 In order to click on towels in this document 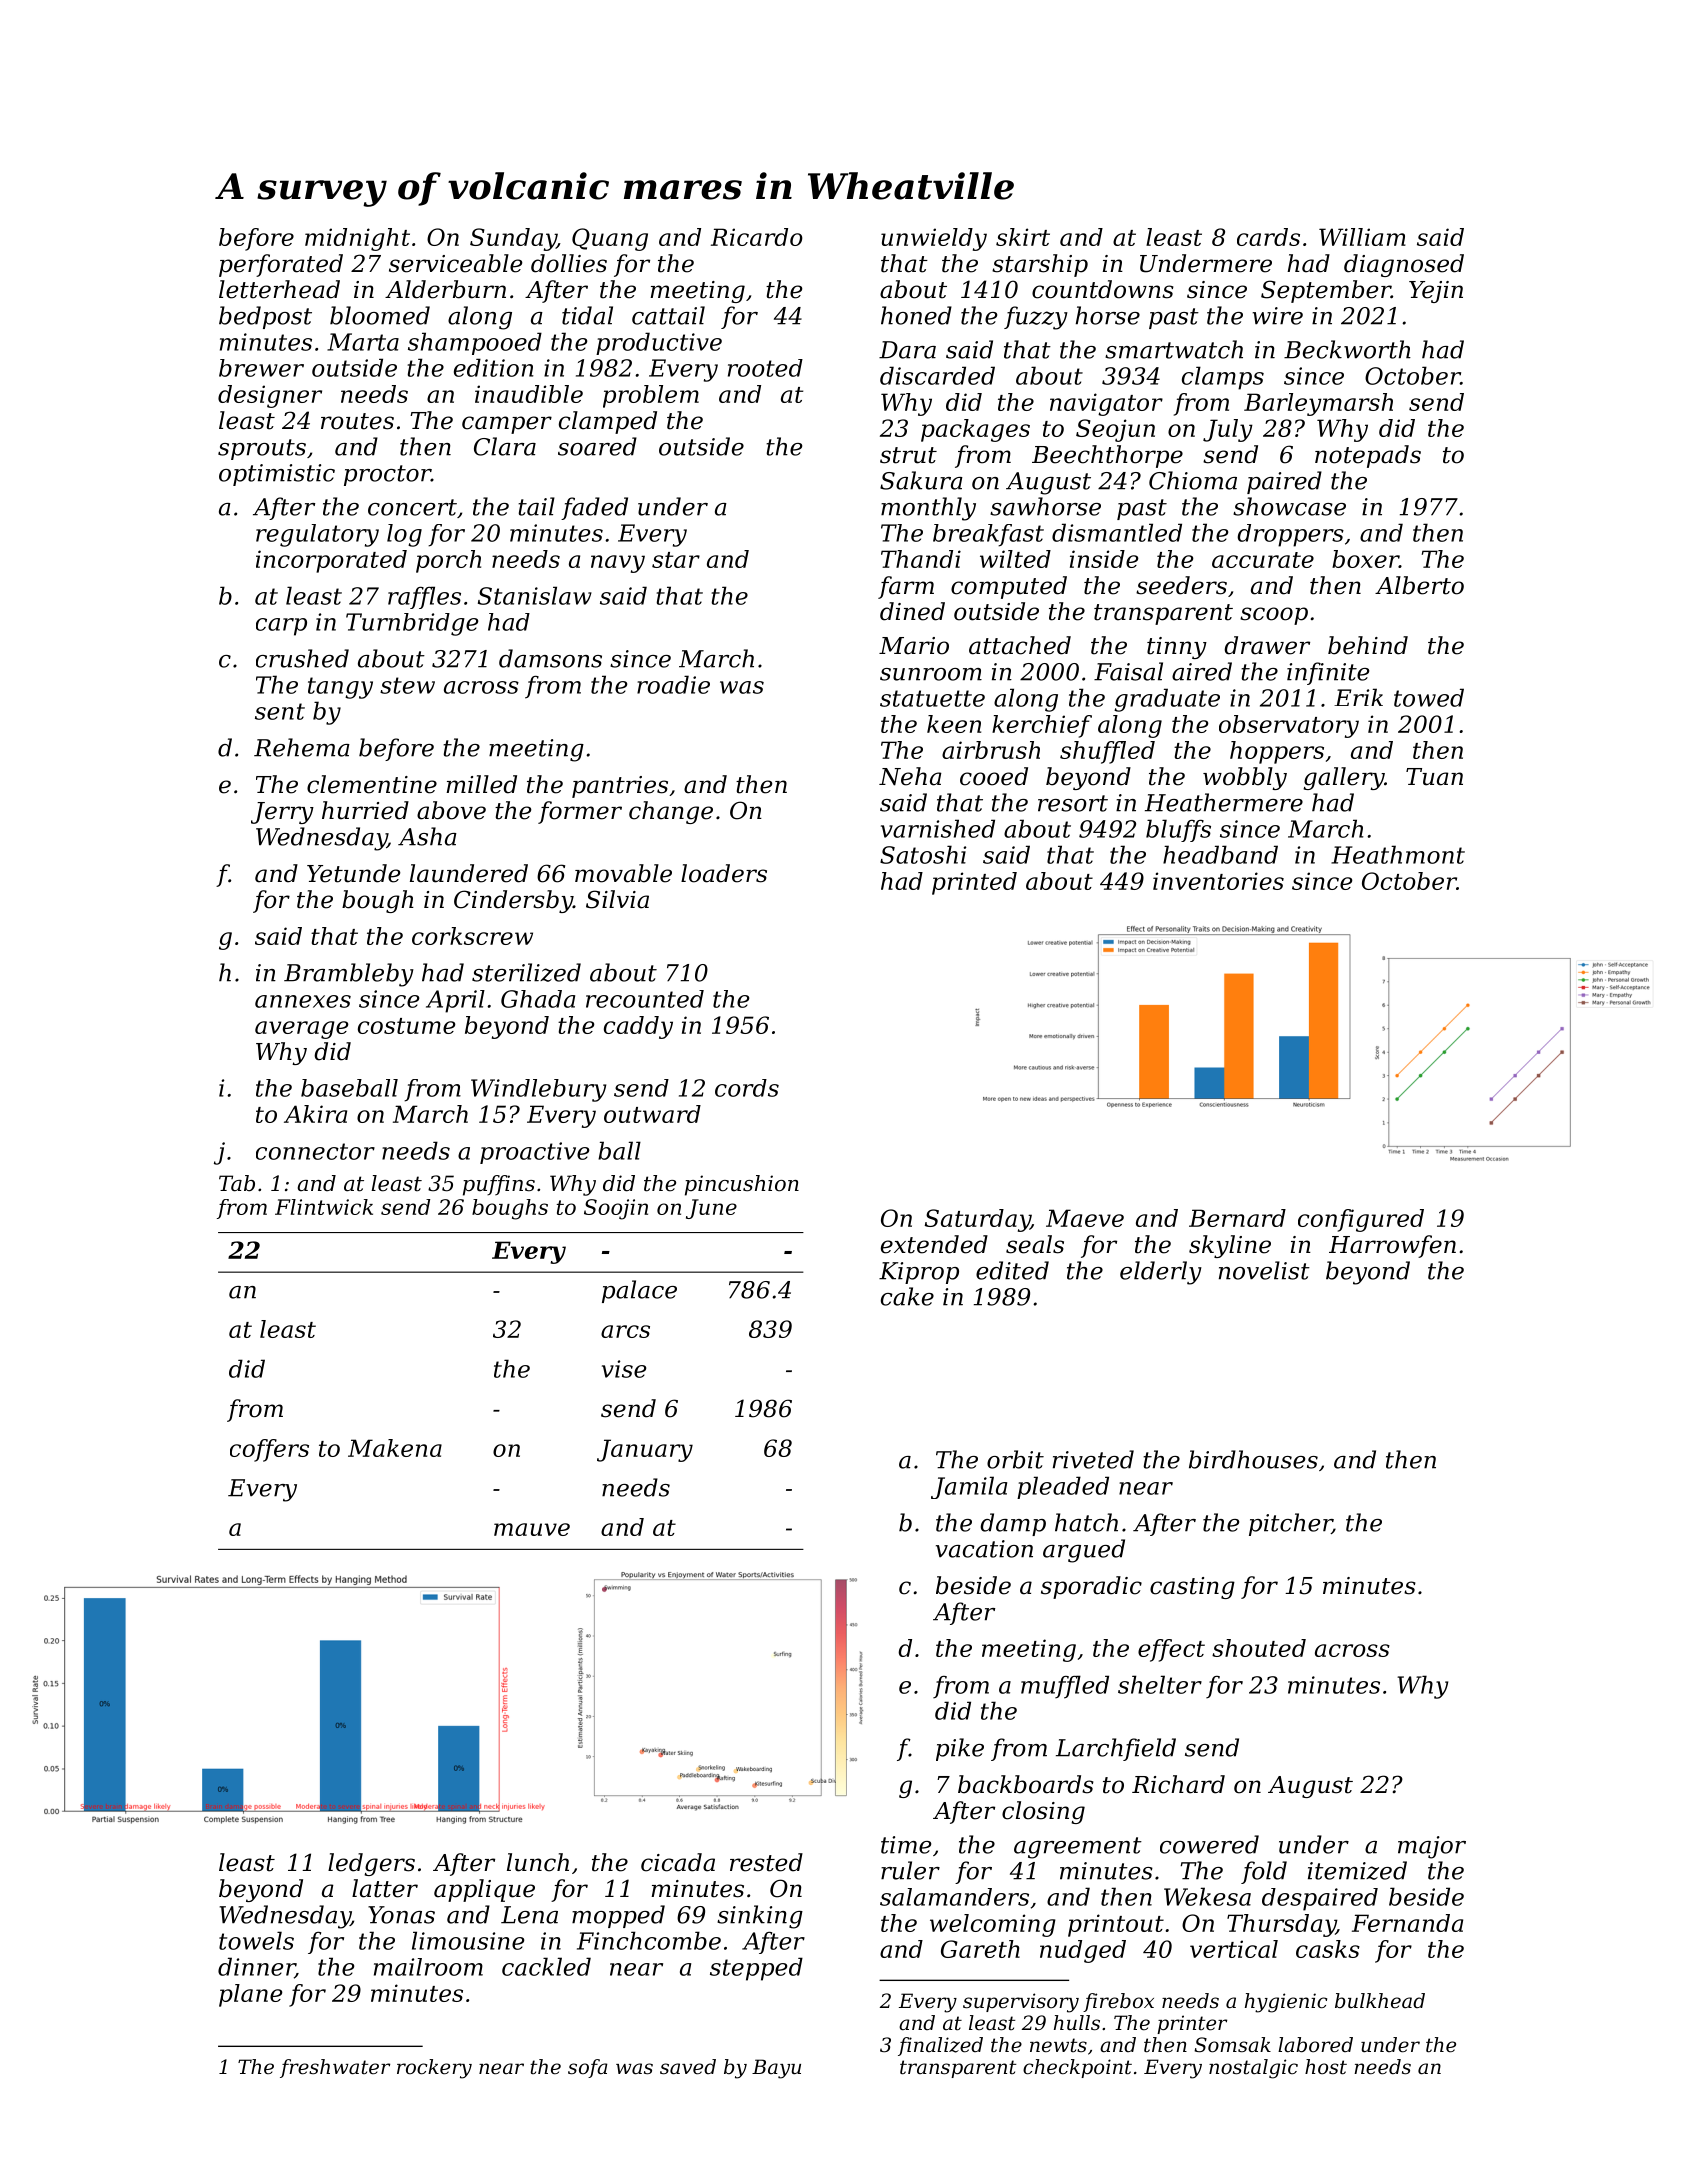, I will do `click(256, 1940)`.
